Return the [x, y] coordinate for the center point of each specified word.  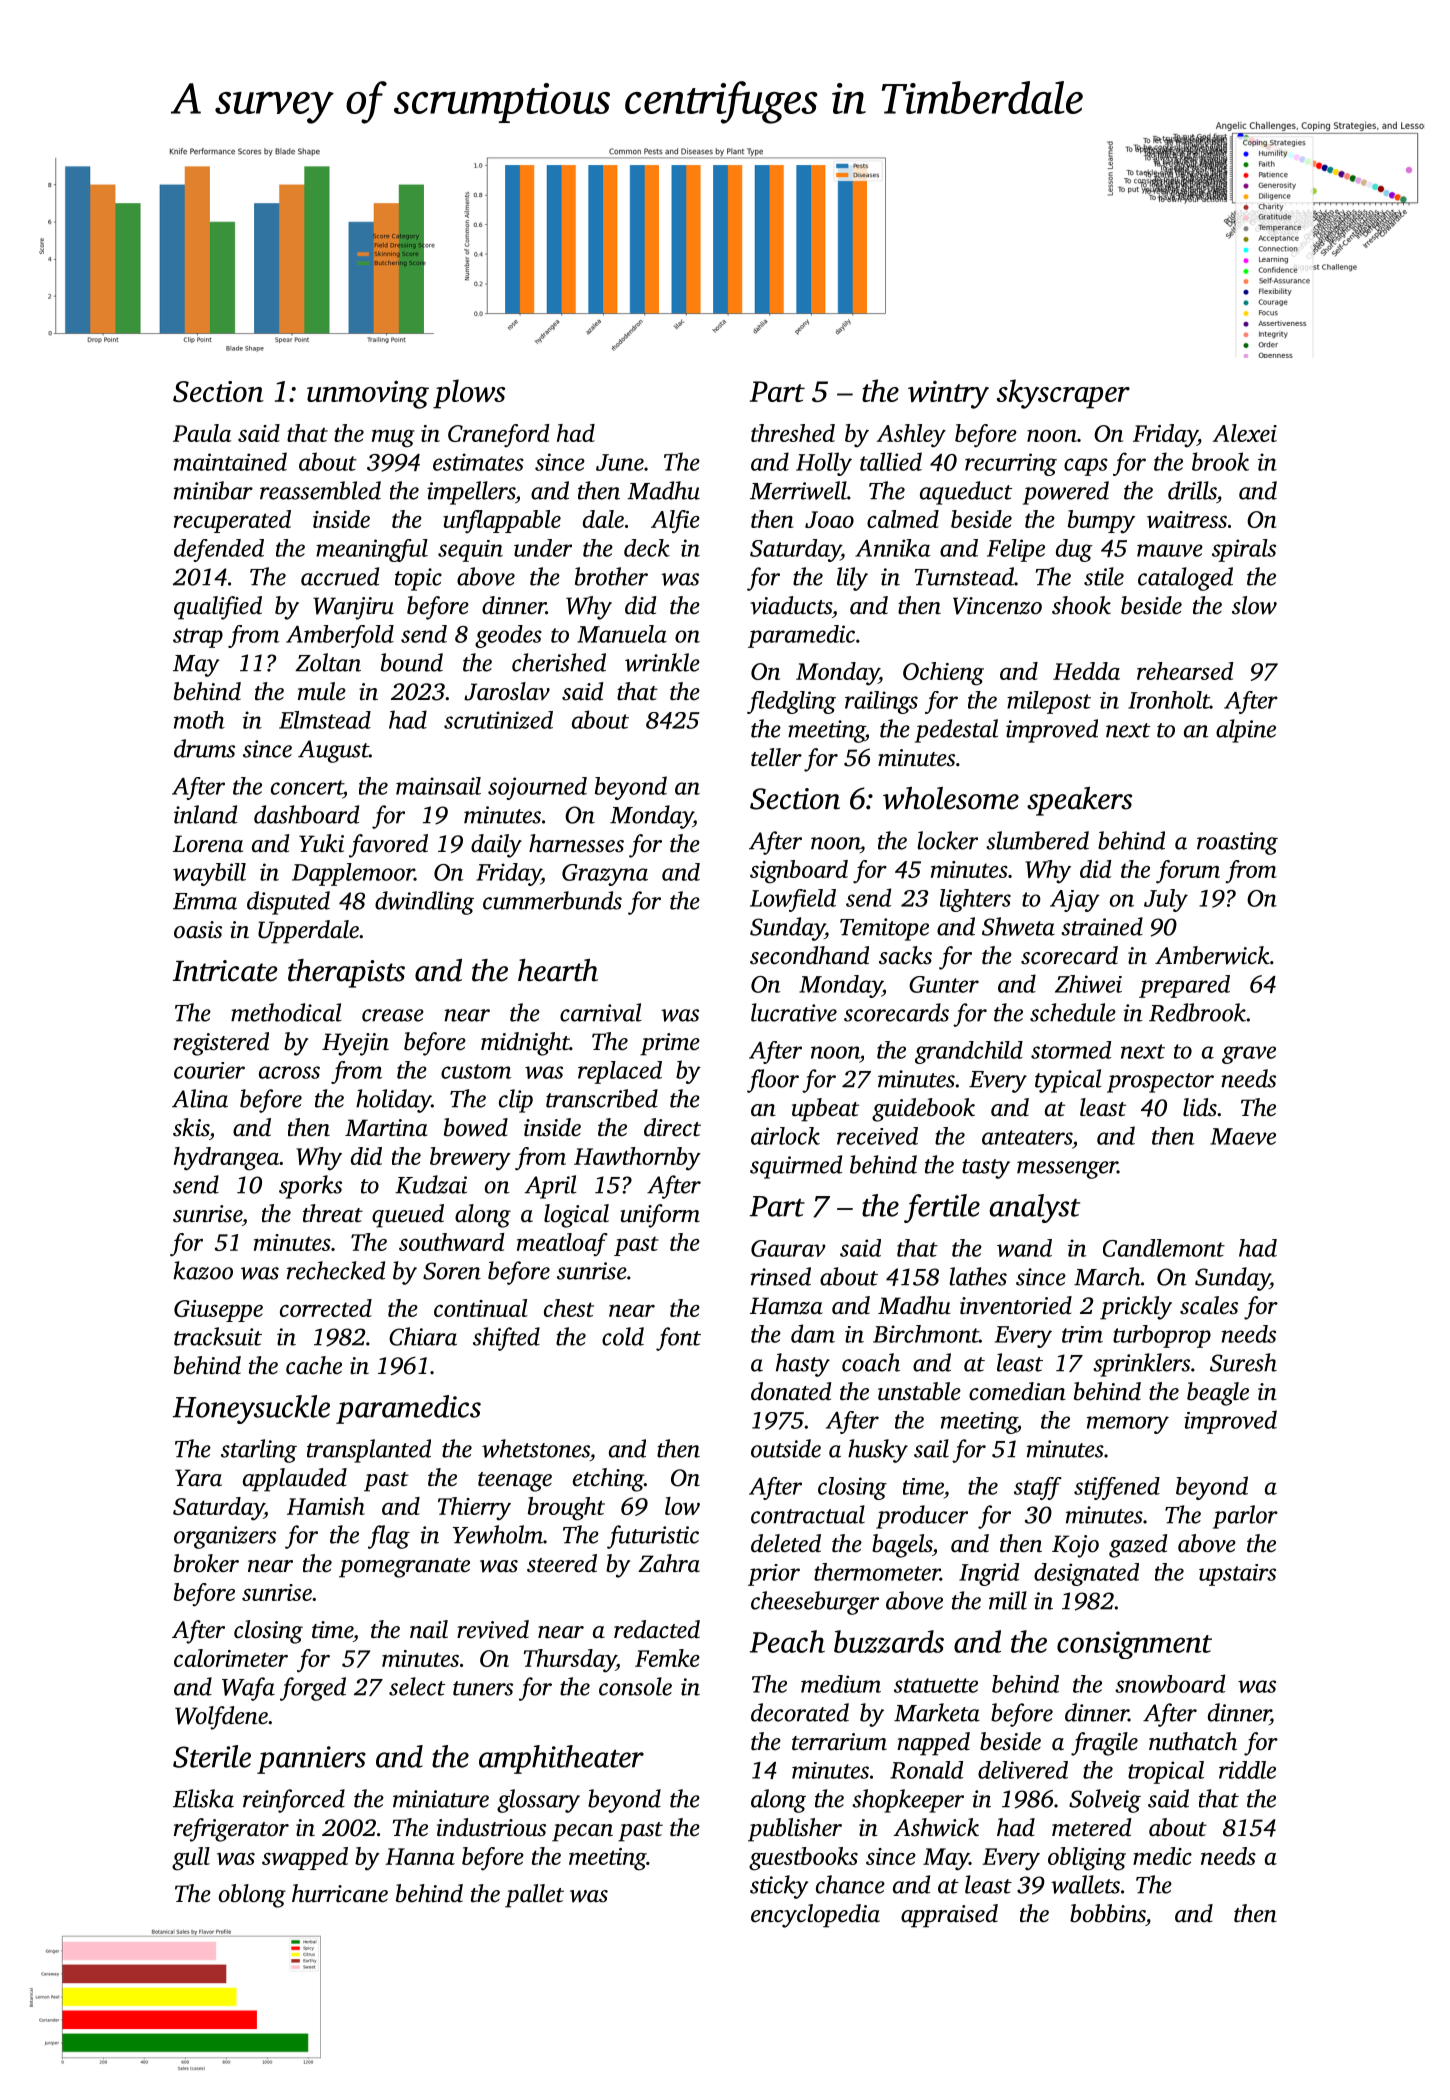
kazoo [203, 1270]
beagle [1218, 1394]
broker [206, 1563]
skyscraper [1063, 394]
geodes [508, 636]
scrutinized [498, 720]
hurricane [340, 1893]
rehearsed [1185, 671]
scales [1209, 1305]
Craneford [498, 435]
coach [871, 1362]
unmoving [368, 395]
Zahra [669, 1563]
